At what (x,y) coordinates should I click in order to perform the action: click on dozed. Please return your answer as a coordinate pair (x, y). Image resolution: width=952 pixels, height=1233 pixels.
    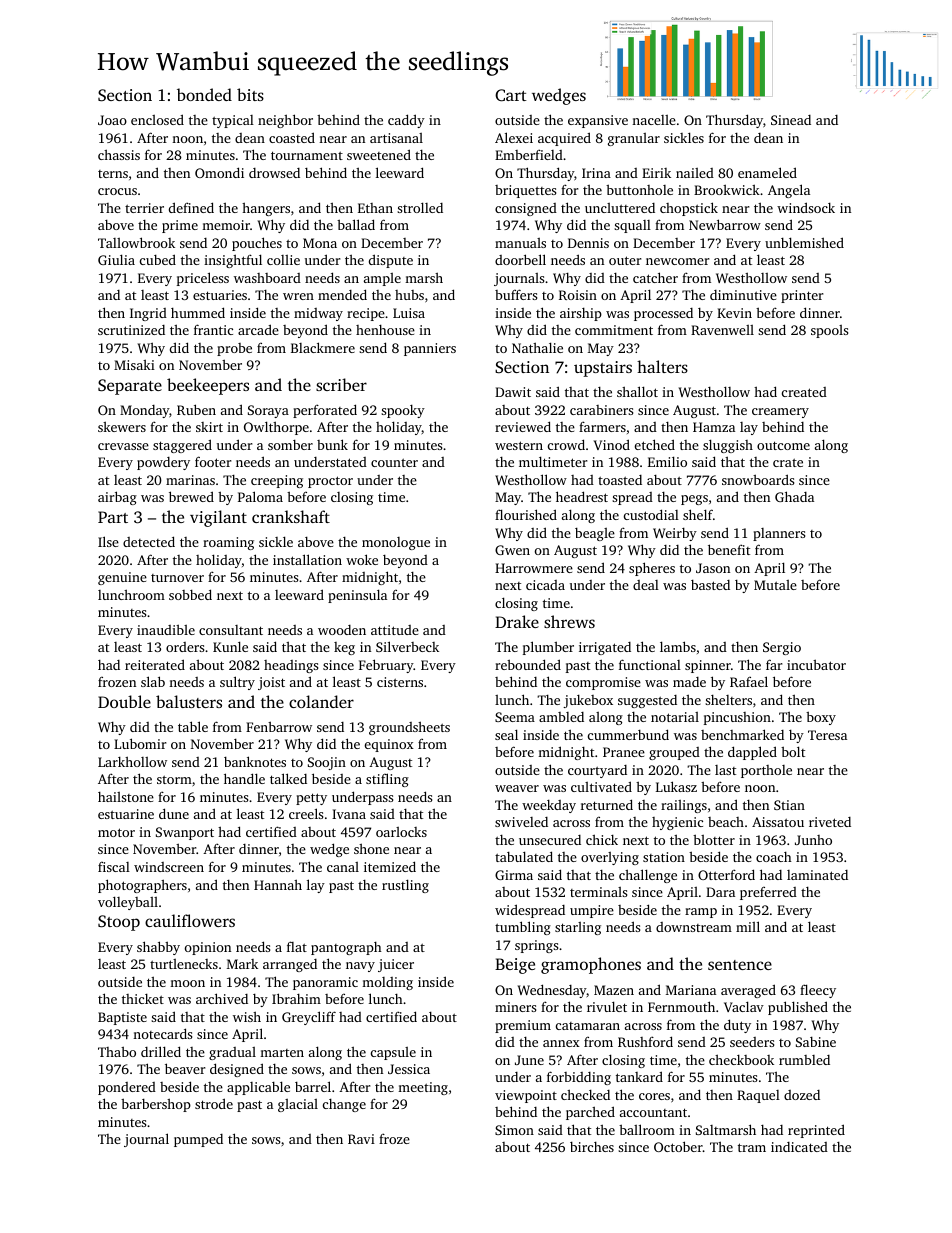
    Looking at the image, I should click on (802, 1095).
